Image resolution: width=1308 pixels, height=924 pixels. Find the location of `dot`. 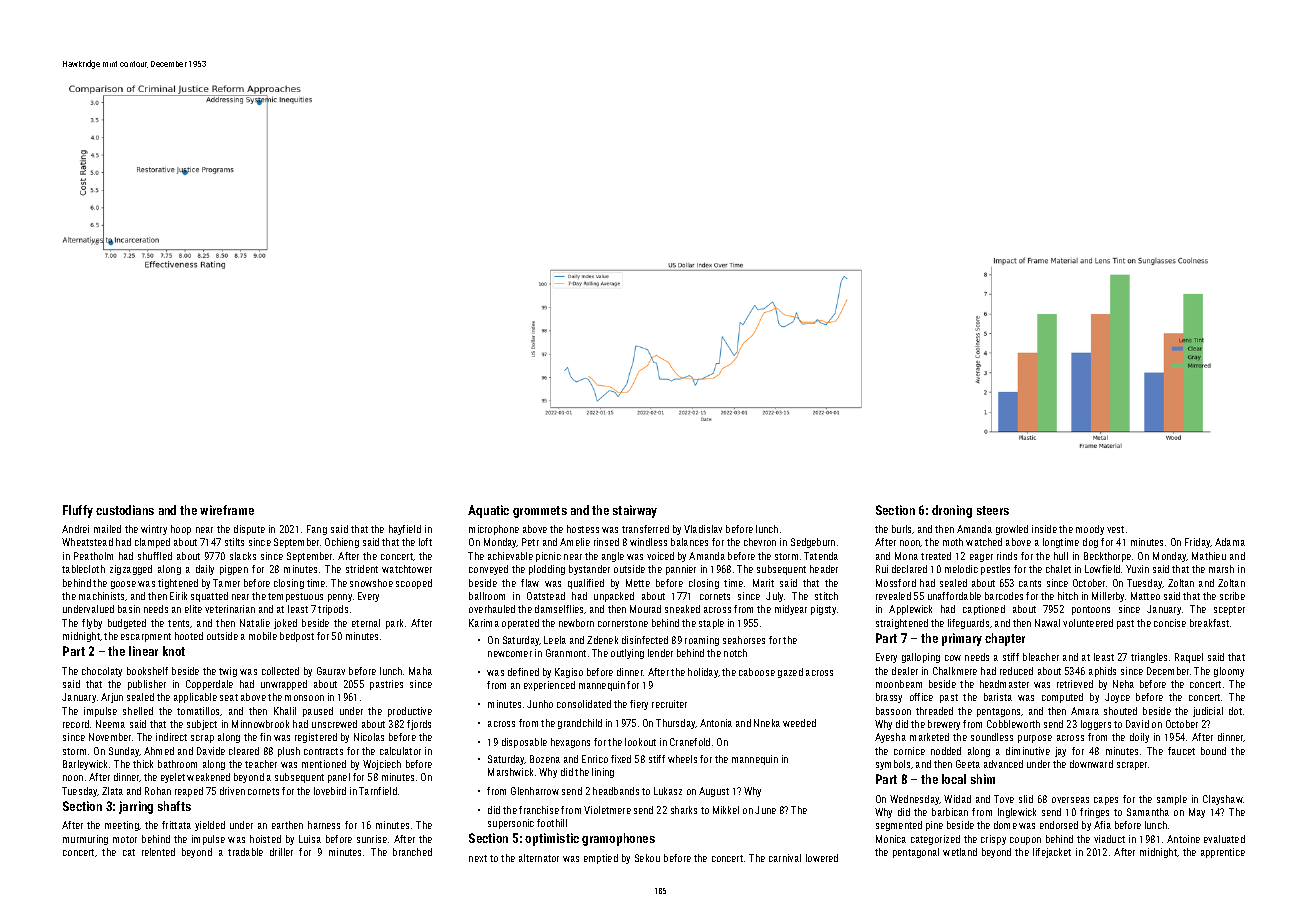

dot is located at coordinates (1235, 711).
